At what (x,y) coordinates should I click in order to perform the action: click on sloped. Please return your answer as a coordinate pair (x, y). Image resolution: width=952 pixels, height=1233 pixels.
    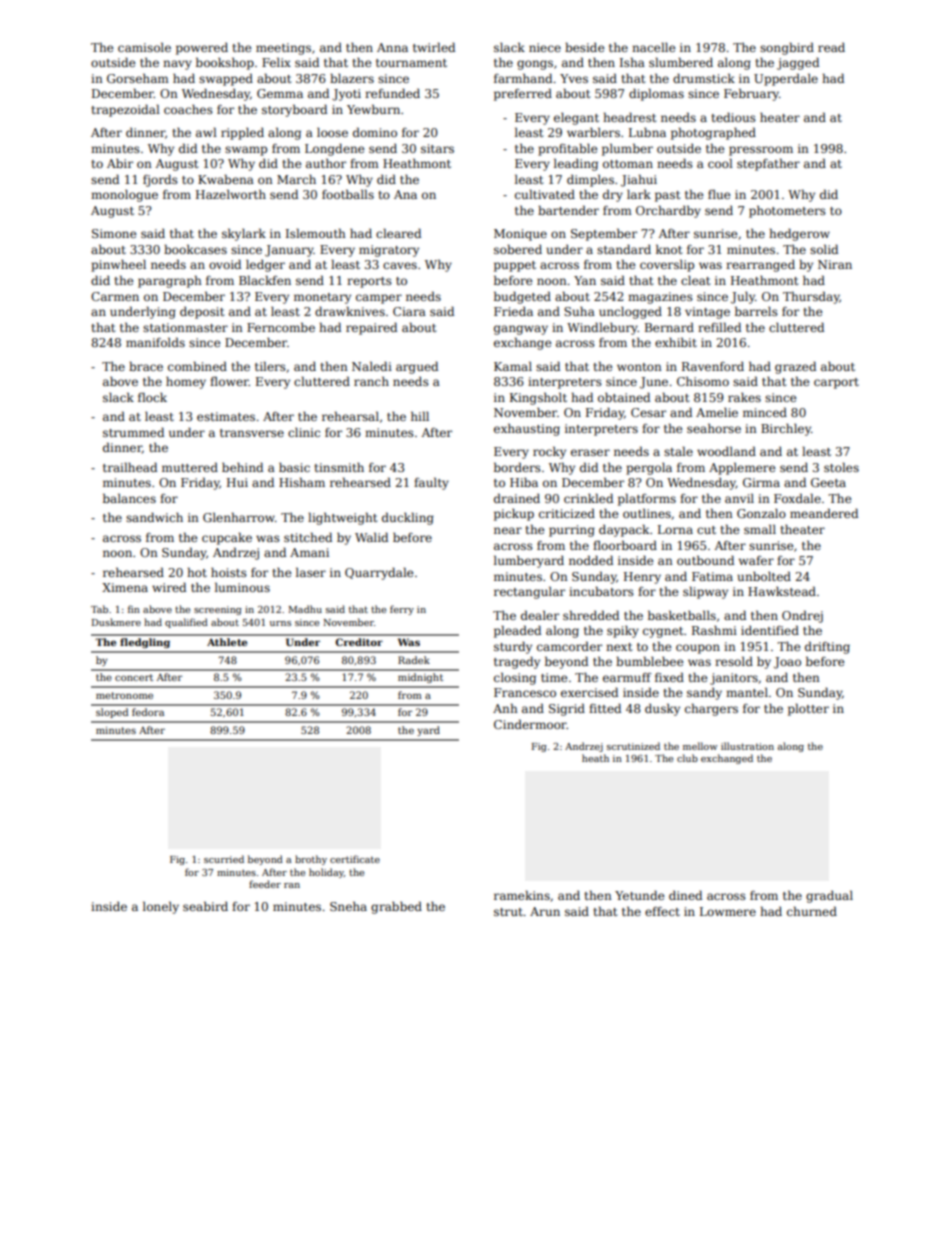
    Looking at the image, I should click on (112, 713).
